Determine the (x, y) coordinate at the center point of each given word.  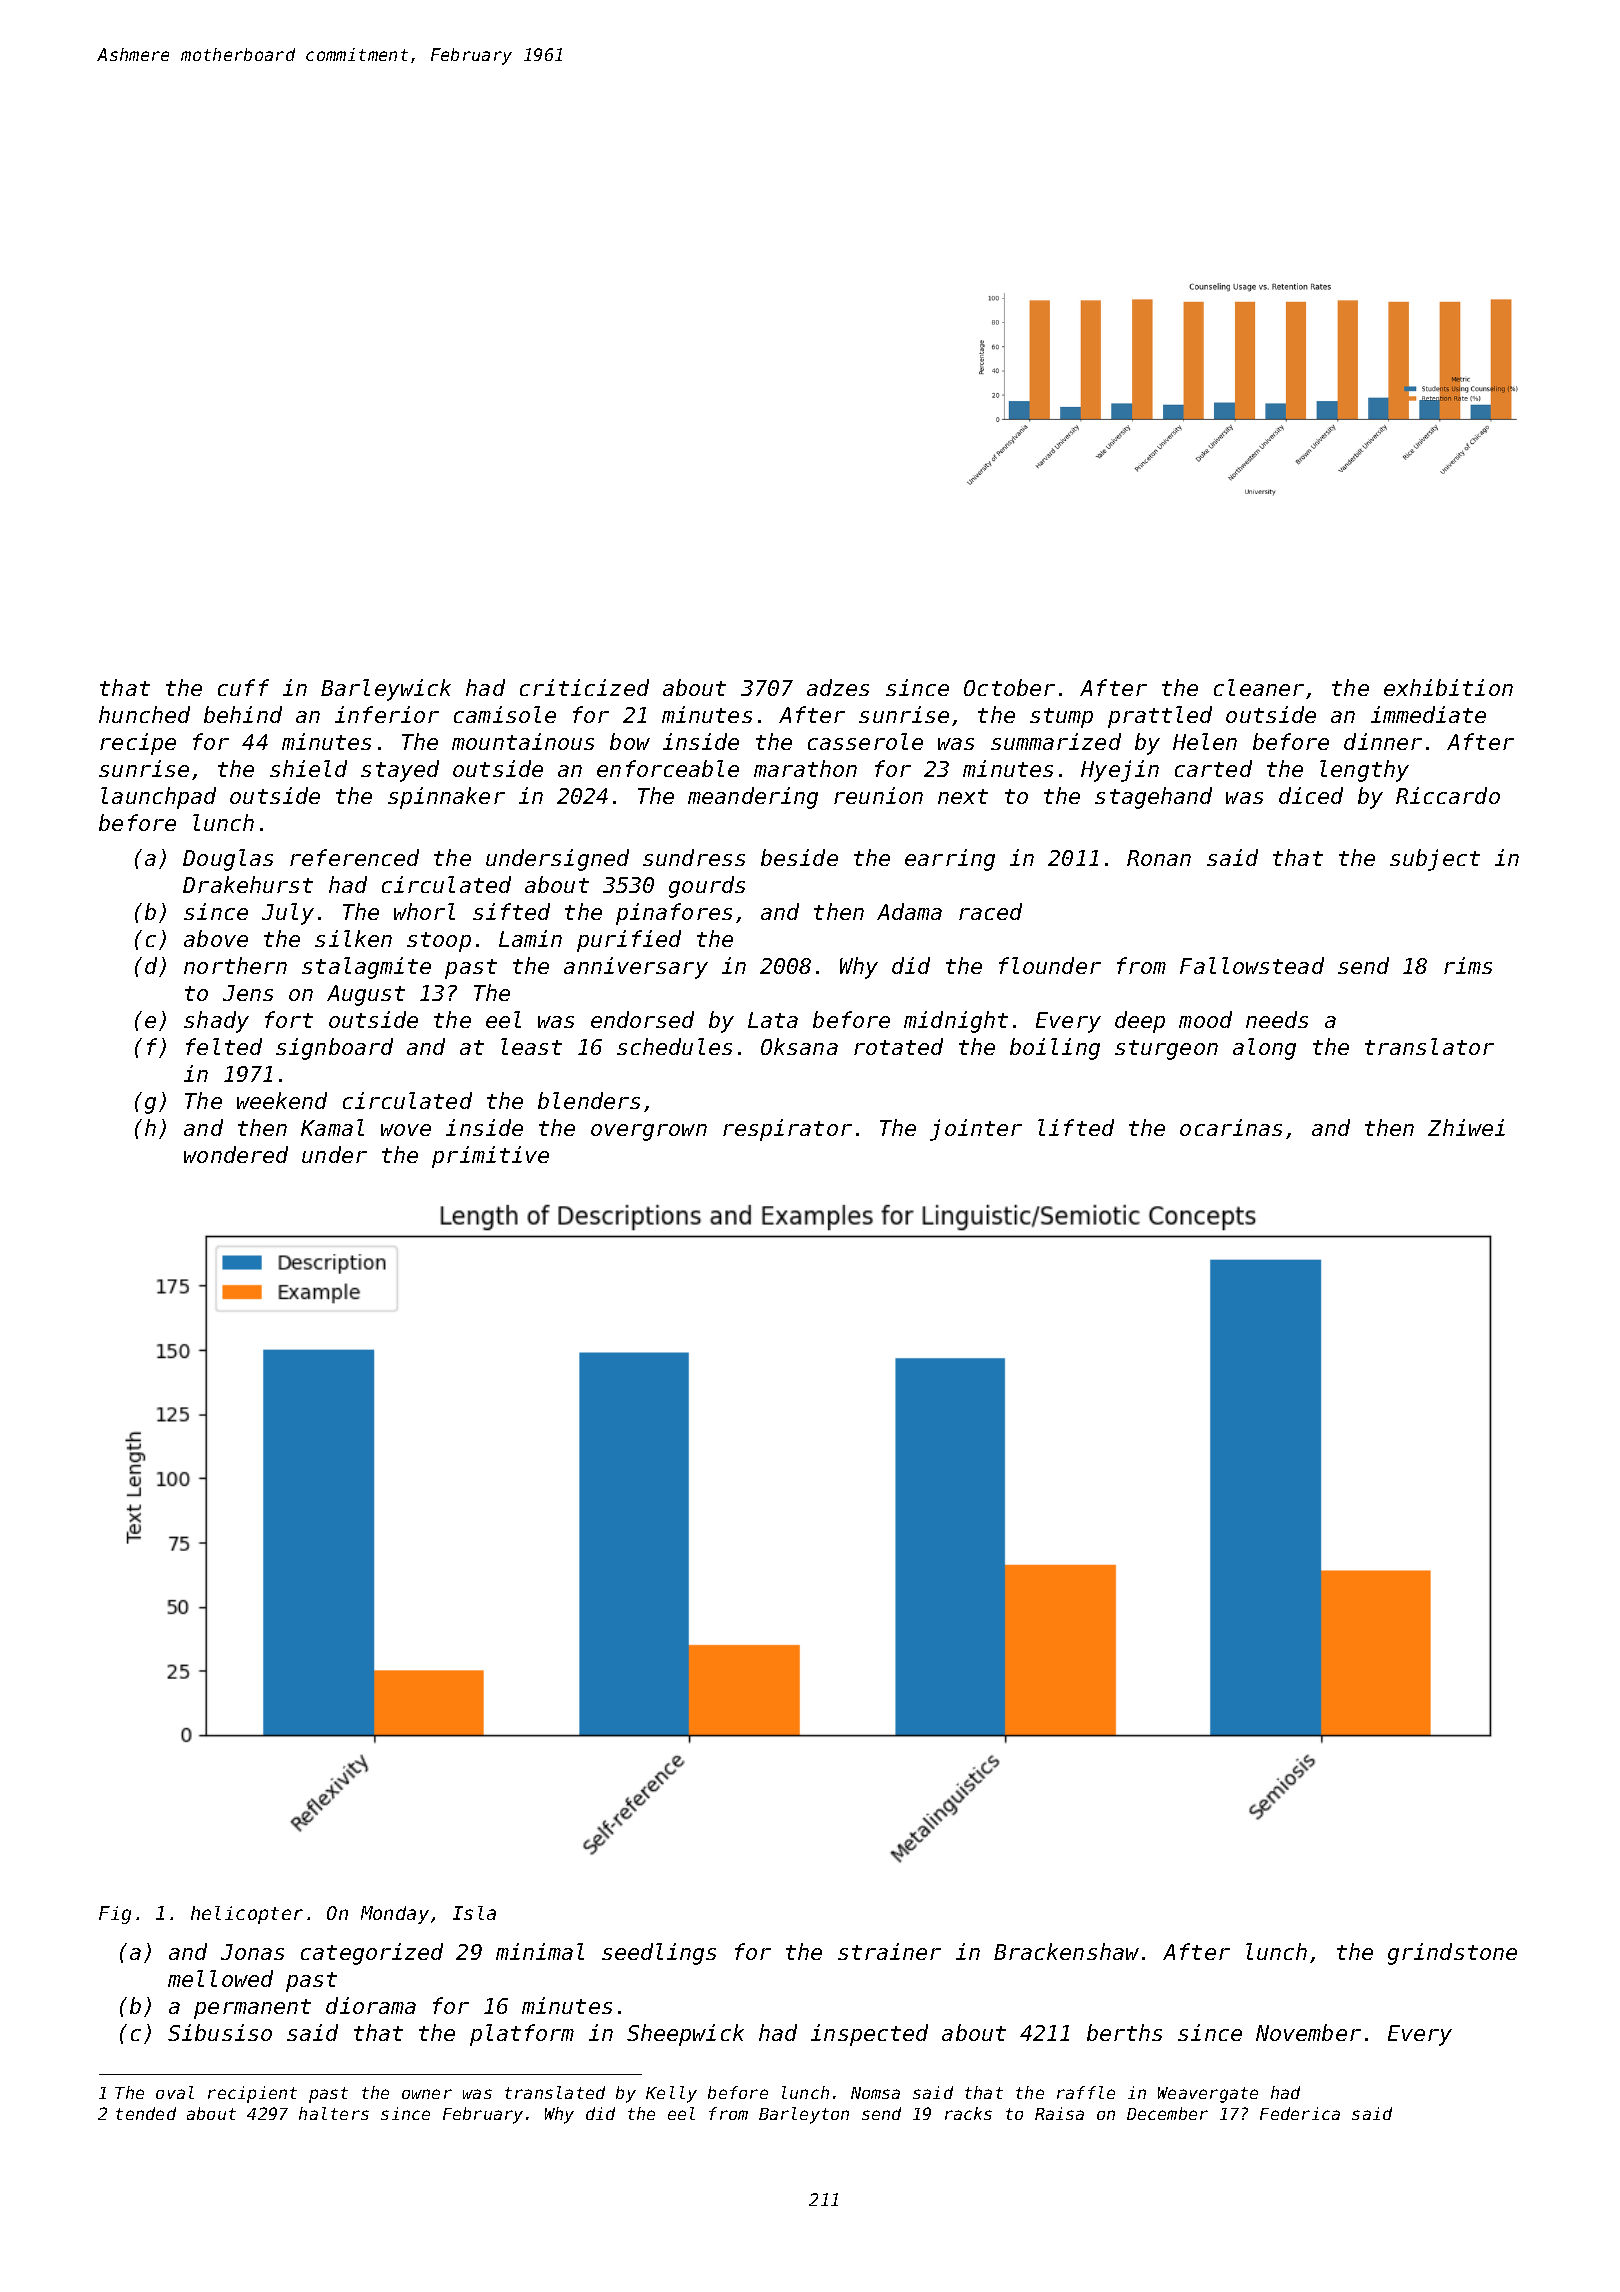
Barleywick (386, 690)
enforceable (668, 768)
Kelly (671, 2094)
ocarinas (1231, 1127)
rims (1468, 965)
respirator (787, 1130)
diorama (371, 2005)
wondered (236, 1154)
